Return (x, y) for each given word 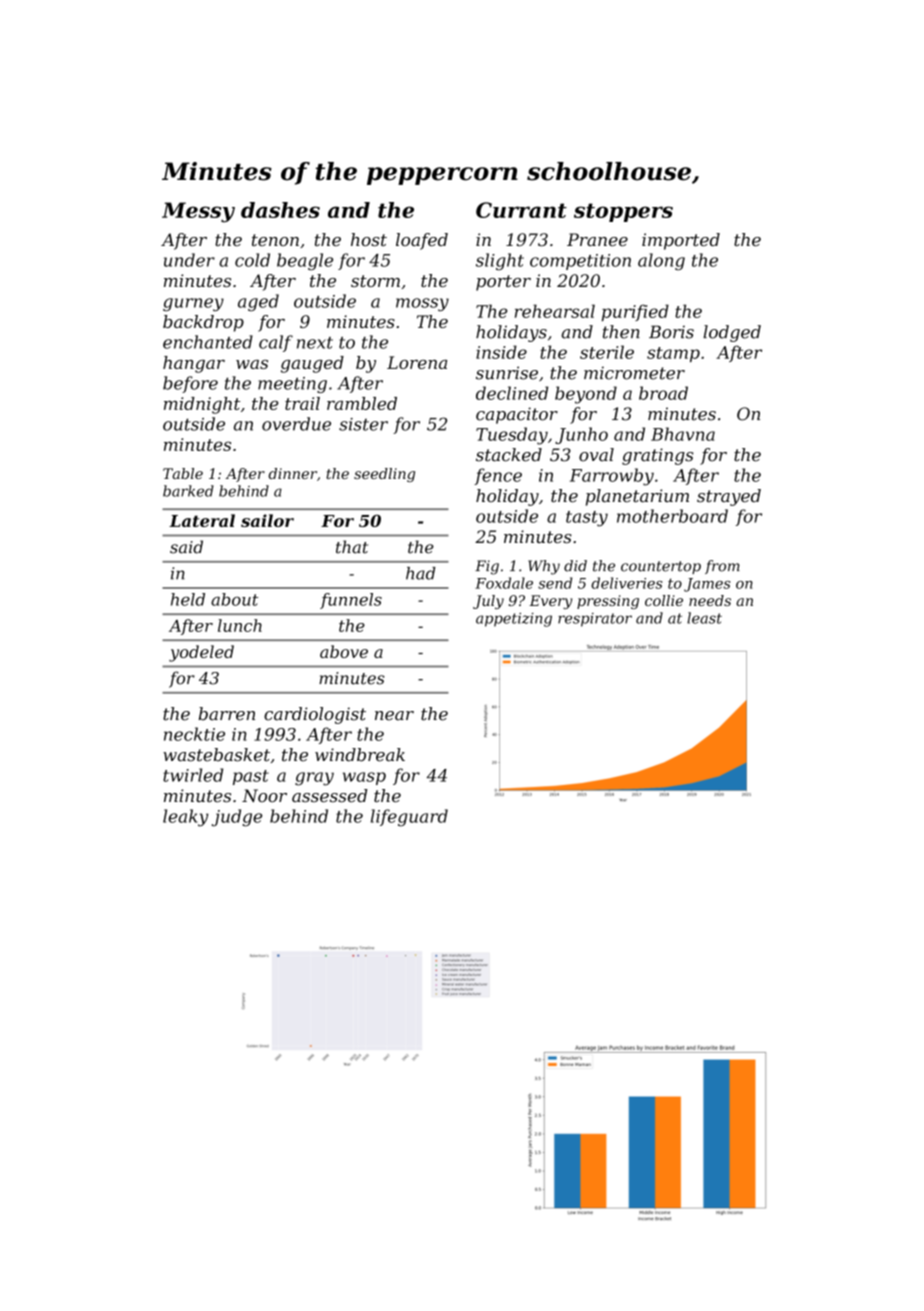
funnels (351, 601)
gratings (657, 456)
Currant (521, 210)
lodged (732, 333)
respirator (595, 620)
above (344, 651)
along (661, 262)
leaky (186, 818)
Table (183, 473)
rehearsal (555, 311)
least (704, 618)
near (394, 716)
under (189, 260)
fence (498, 476)
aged (258, 302)
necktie (194, 734)
